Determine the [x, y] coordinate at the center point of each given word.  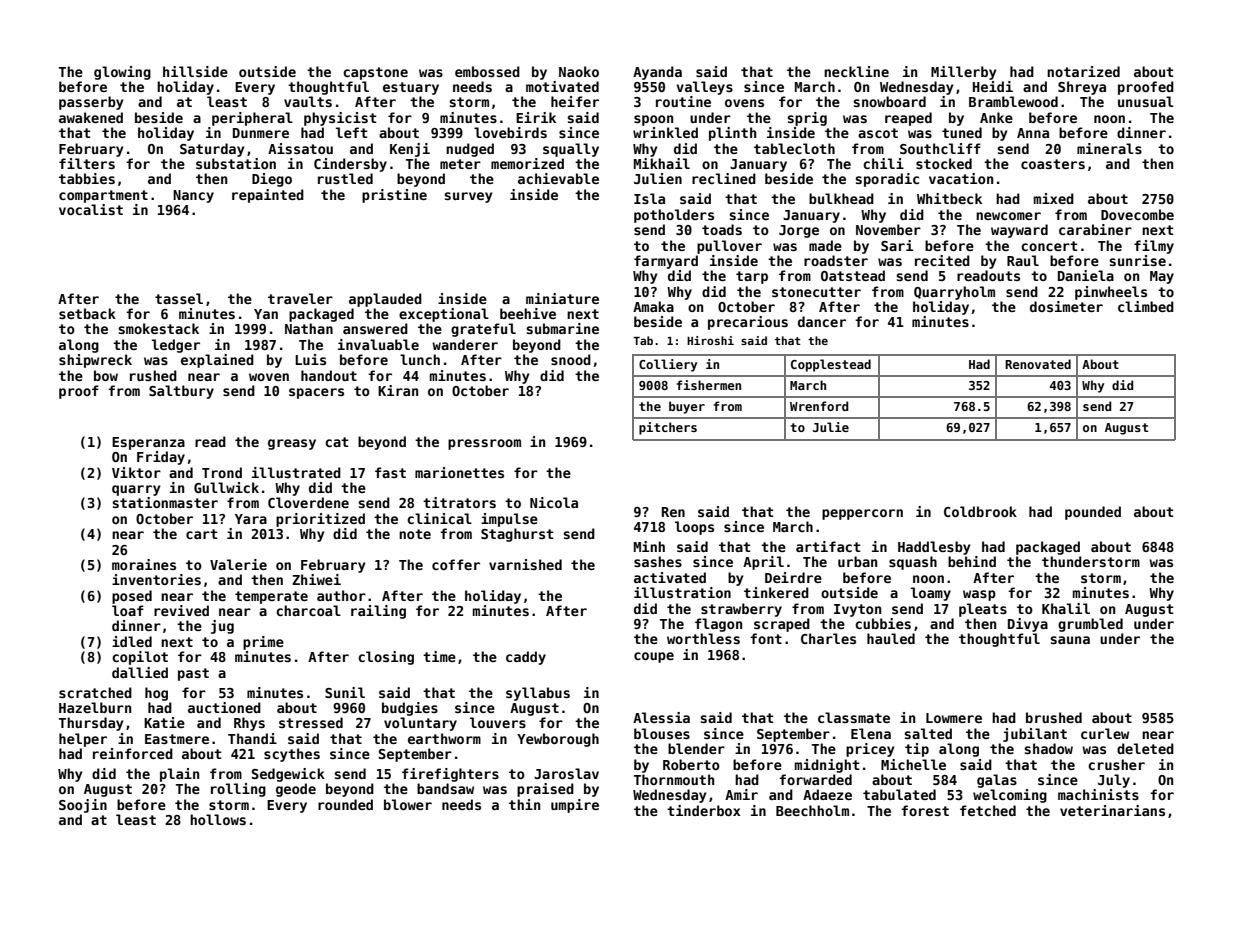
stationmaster [165, 502]
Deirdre [793, 577]
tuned [962, 132]
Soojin [83, 806]
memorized [527, 163]
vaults [308, 101]
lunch [420, 359]
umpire [575, 806]
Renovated [1038, 364]
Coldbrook [980, 511]
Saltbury [181, 392]
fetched [988, 810]
